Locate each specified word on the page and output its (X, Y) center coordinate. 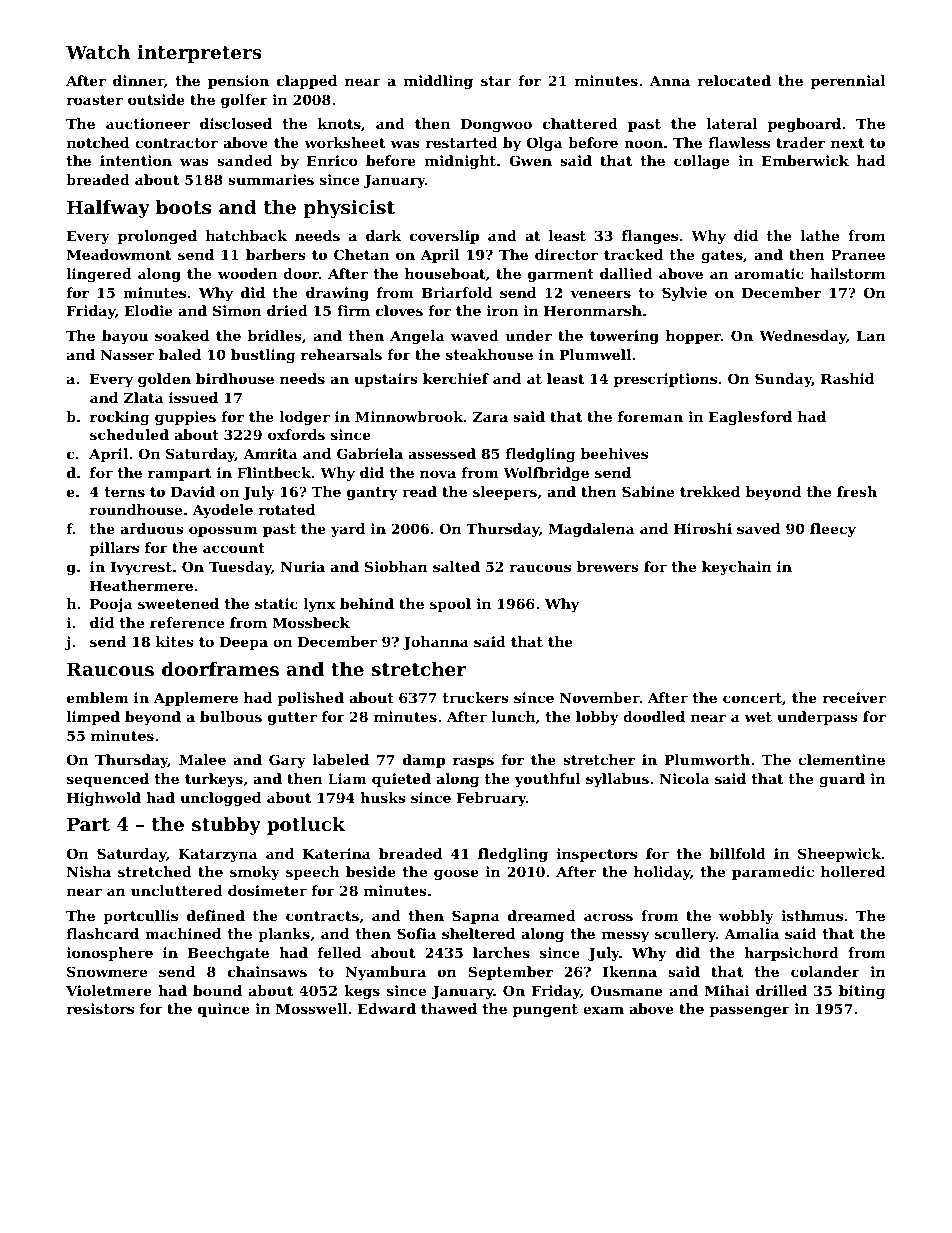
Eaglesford (750, 418)
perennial (848, 82)
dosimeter (267, 890)
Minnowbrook (409, 416)
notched (98, 142)
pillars (114, 549)
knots (339, 123)
